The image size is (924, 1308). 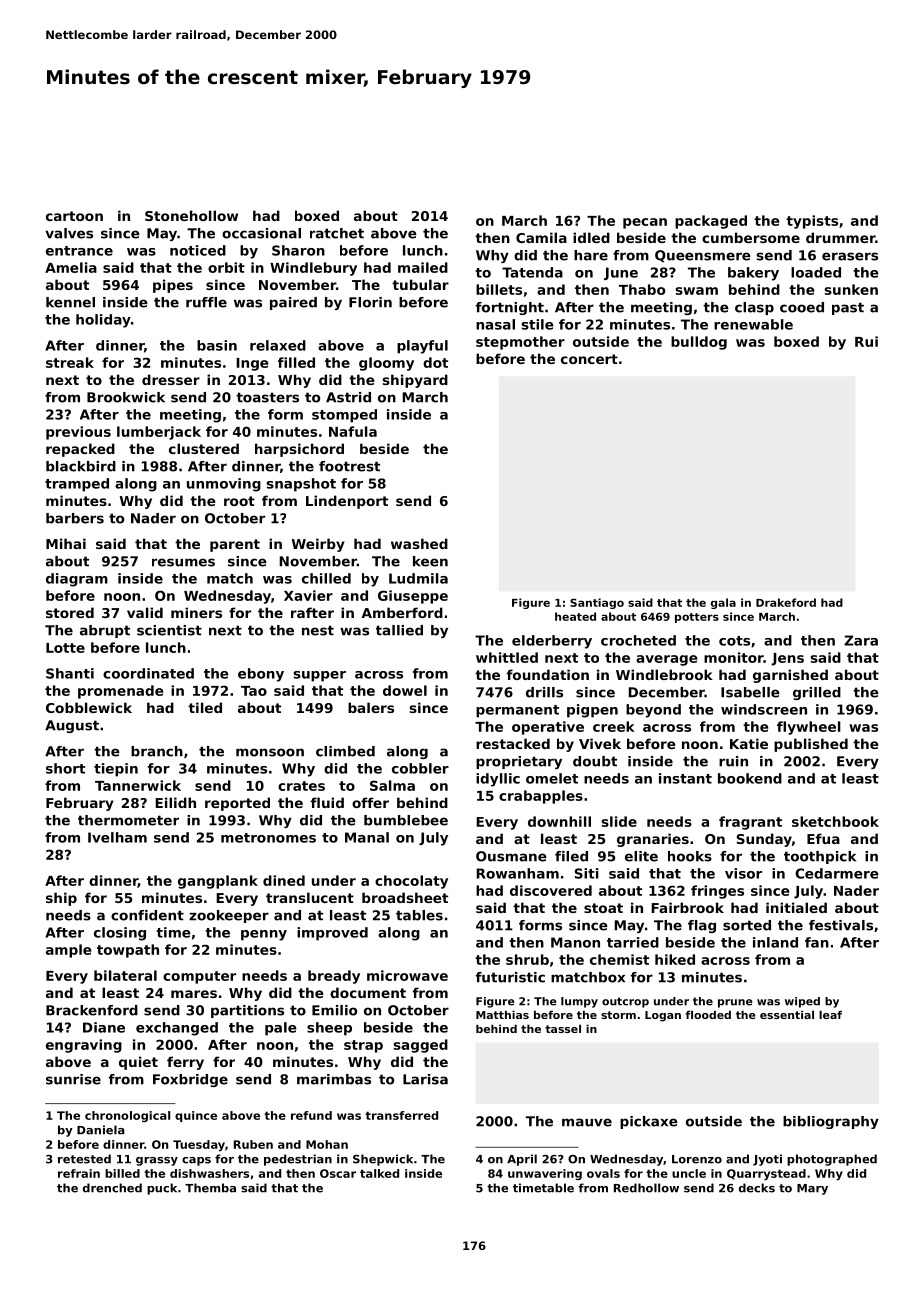 What do you see at coordinates (575, 616) in the document?
I see `heated` at bounding box center [575, 616].
